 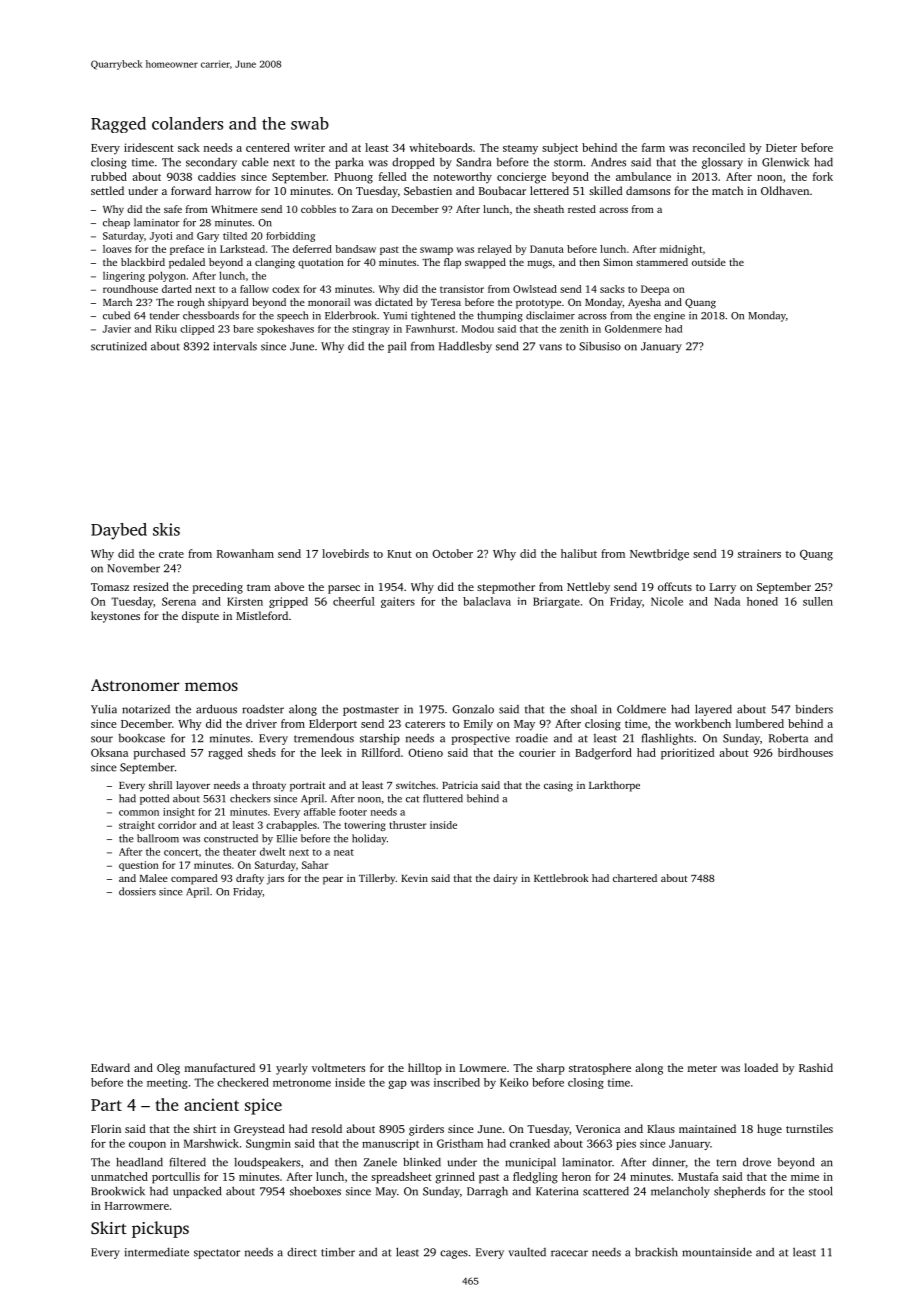 I want to click on whiteboards, so click(x=440, y=147).
